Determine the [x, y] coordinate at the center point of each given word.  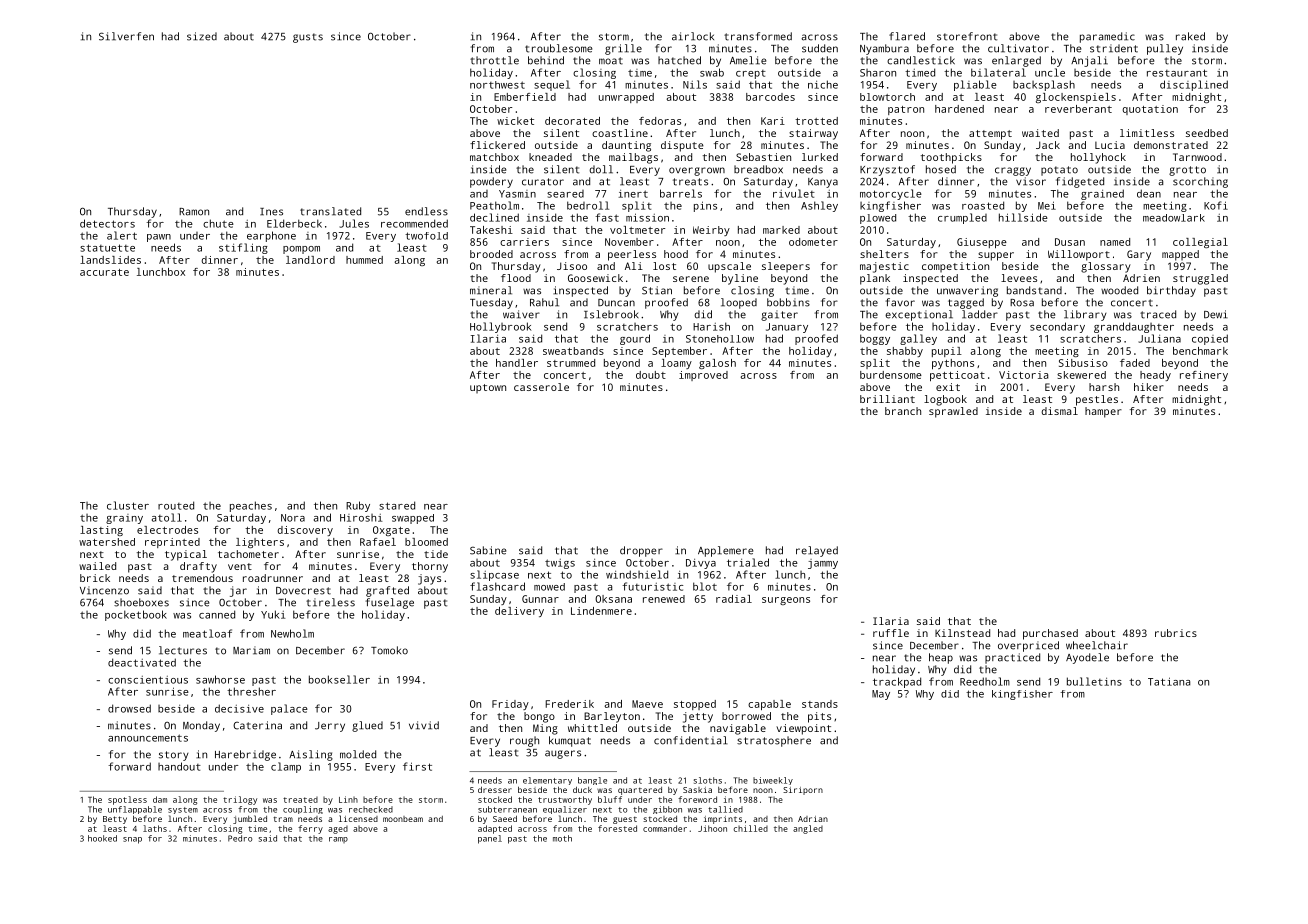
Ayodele [1087, 658]
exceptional [919, 315]
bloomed [426, 542]
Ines [271, 212]
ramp [338, 840]
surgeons [786, 601]
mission [647, 217]
